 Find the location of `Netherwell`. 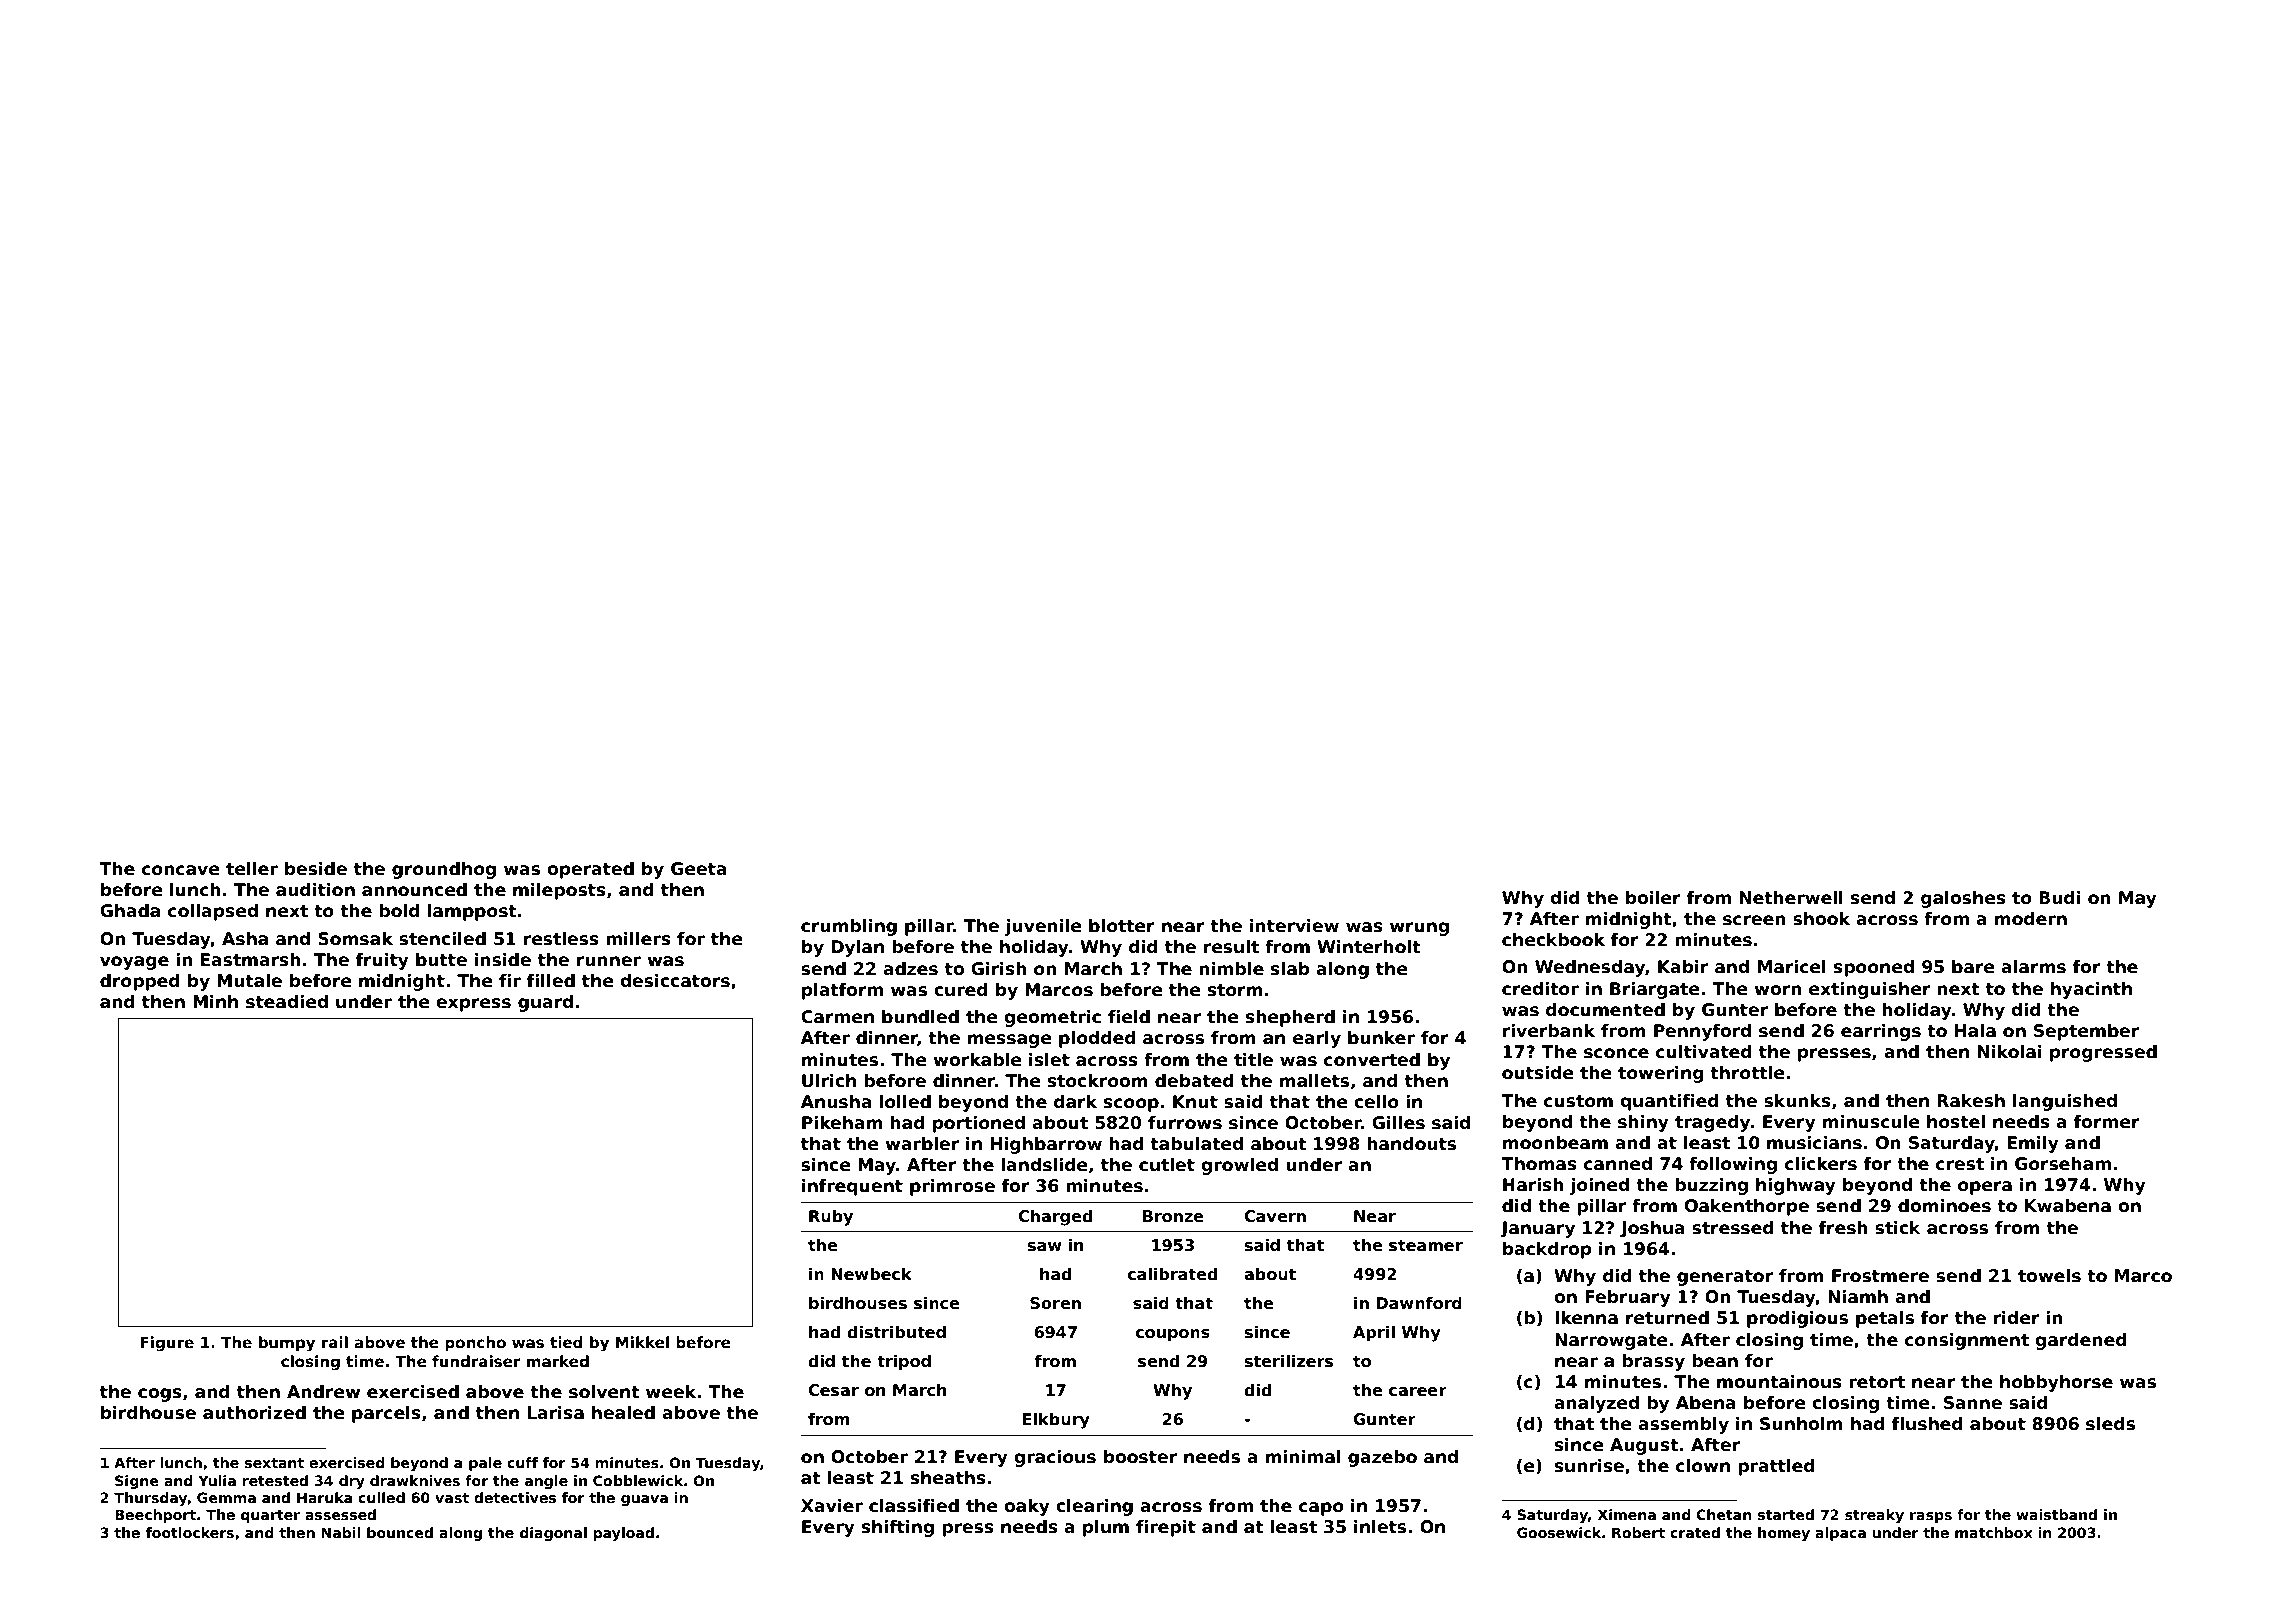

Netherwell is located at coordinates (1791, 898).
